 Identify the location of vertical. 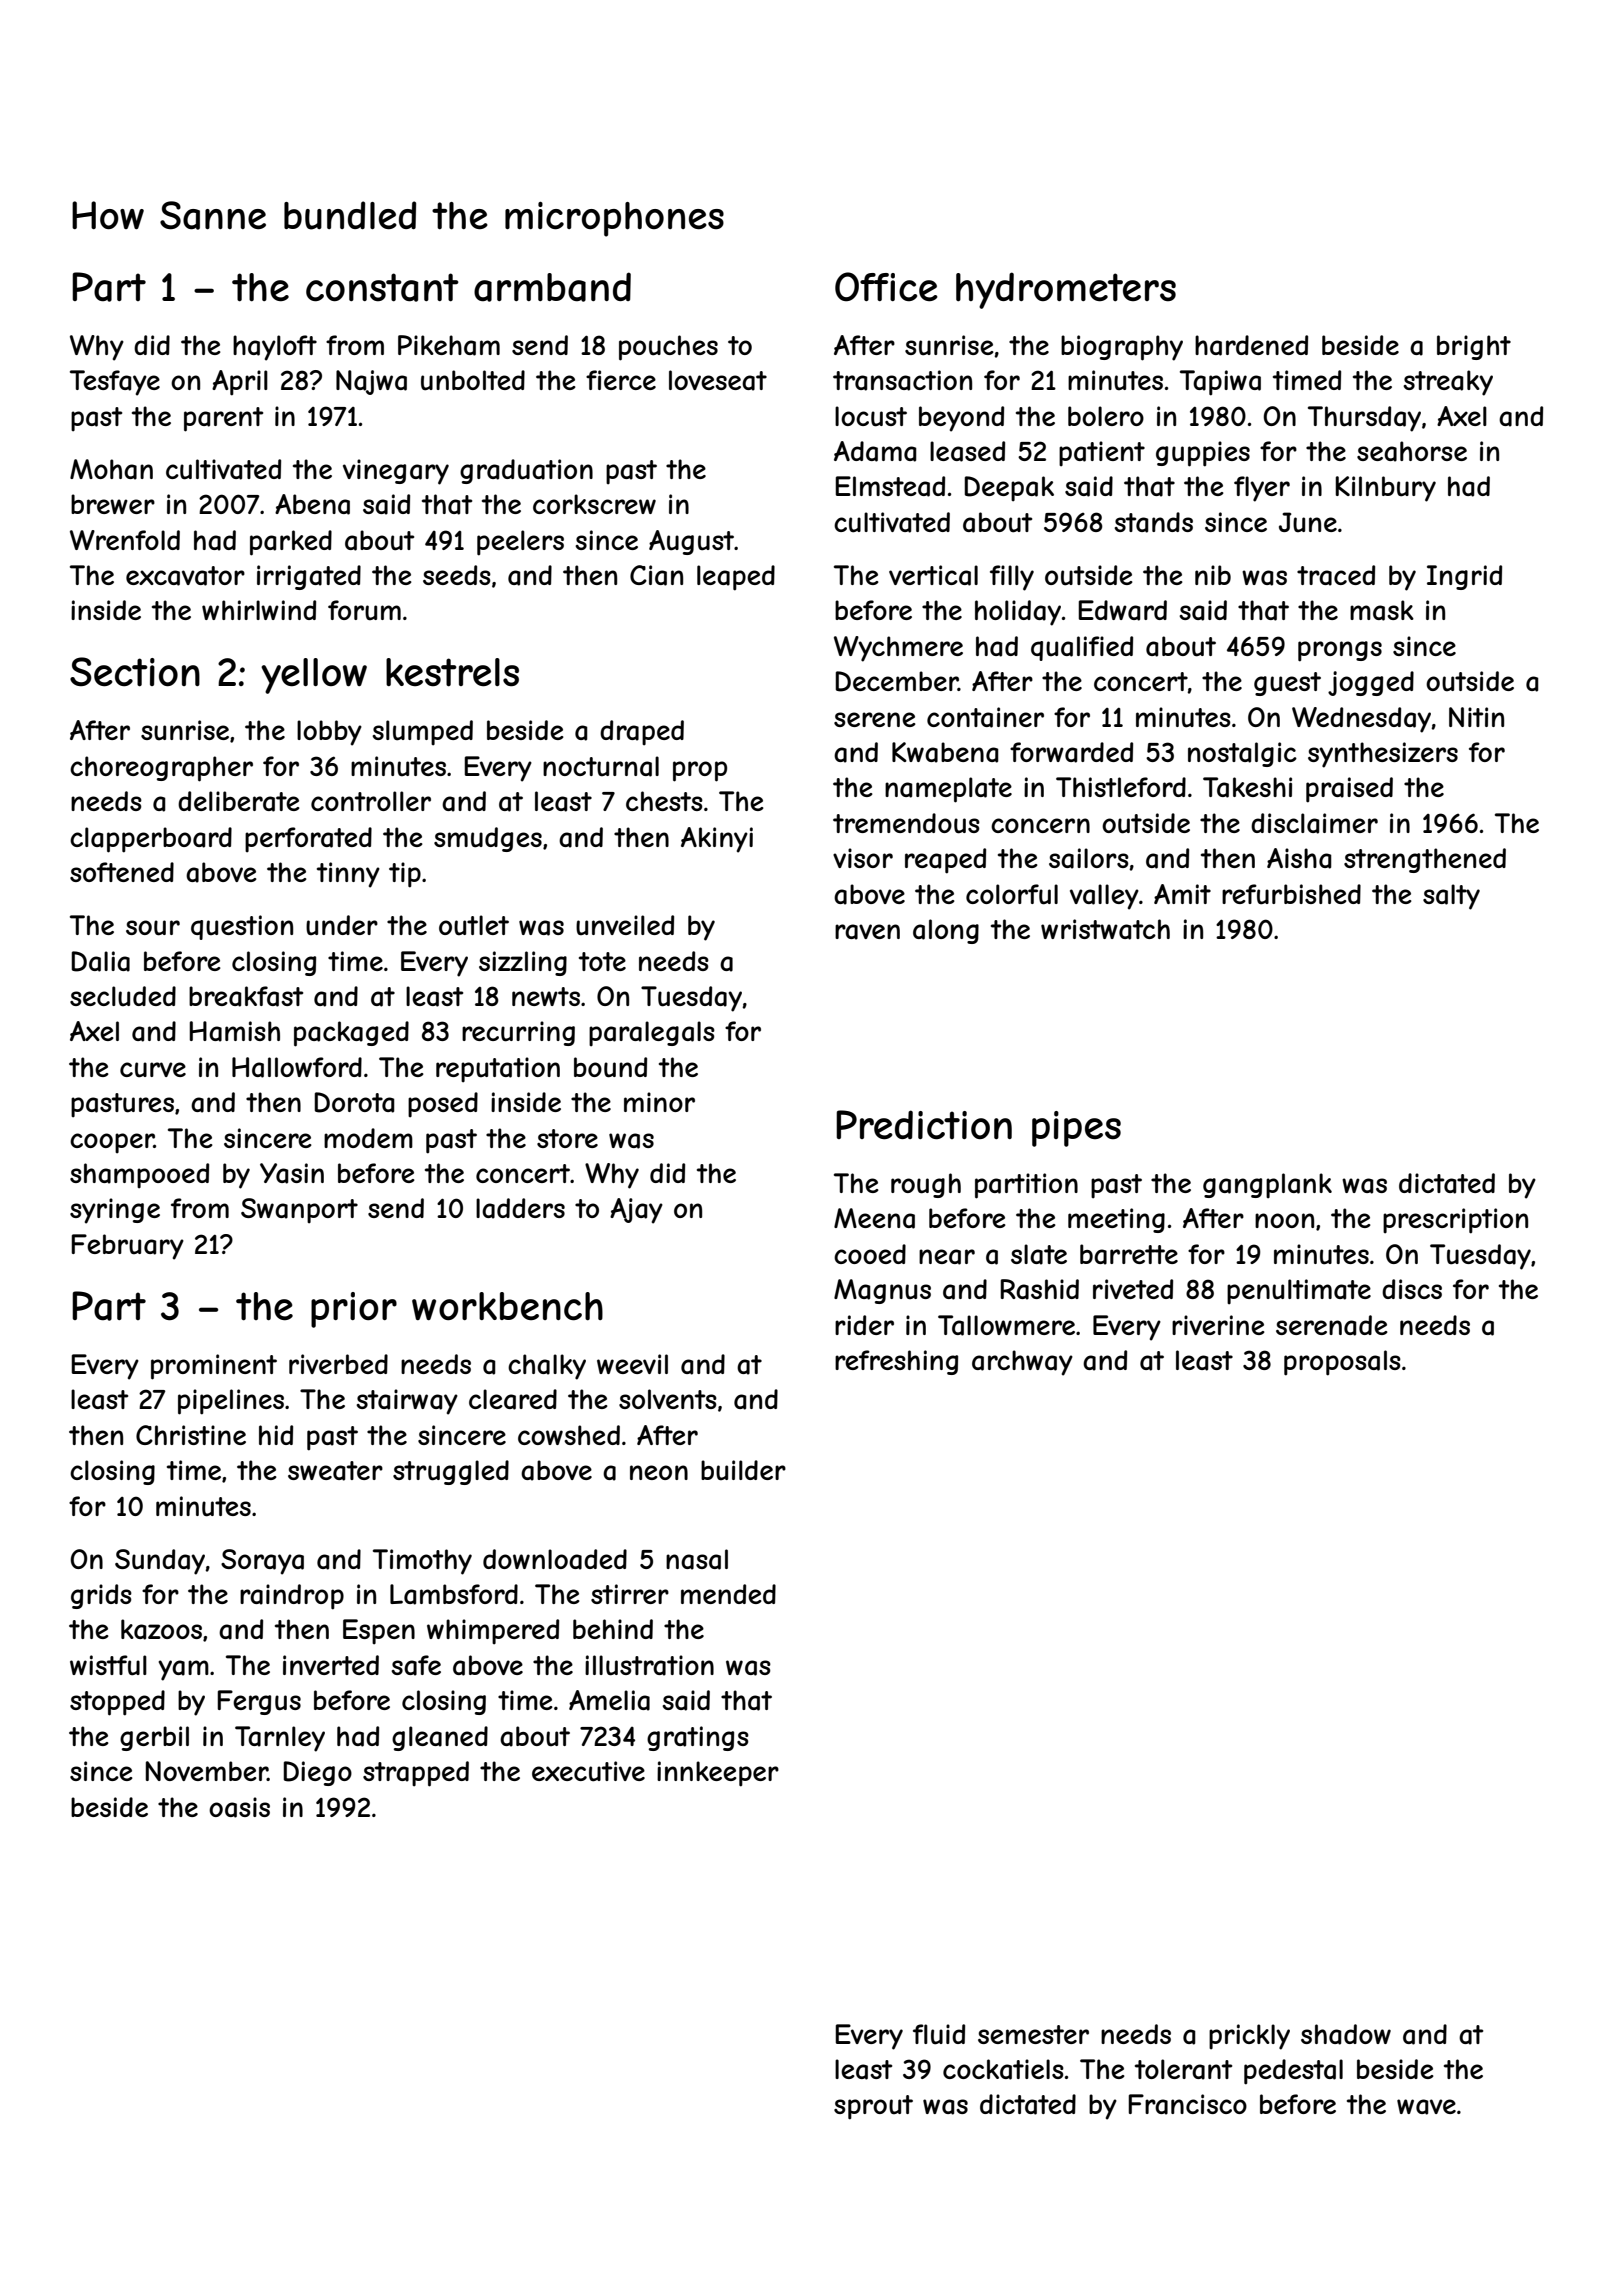
(933, 575).
